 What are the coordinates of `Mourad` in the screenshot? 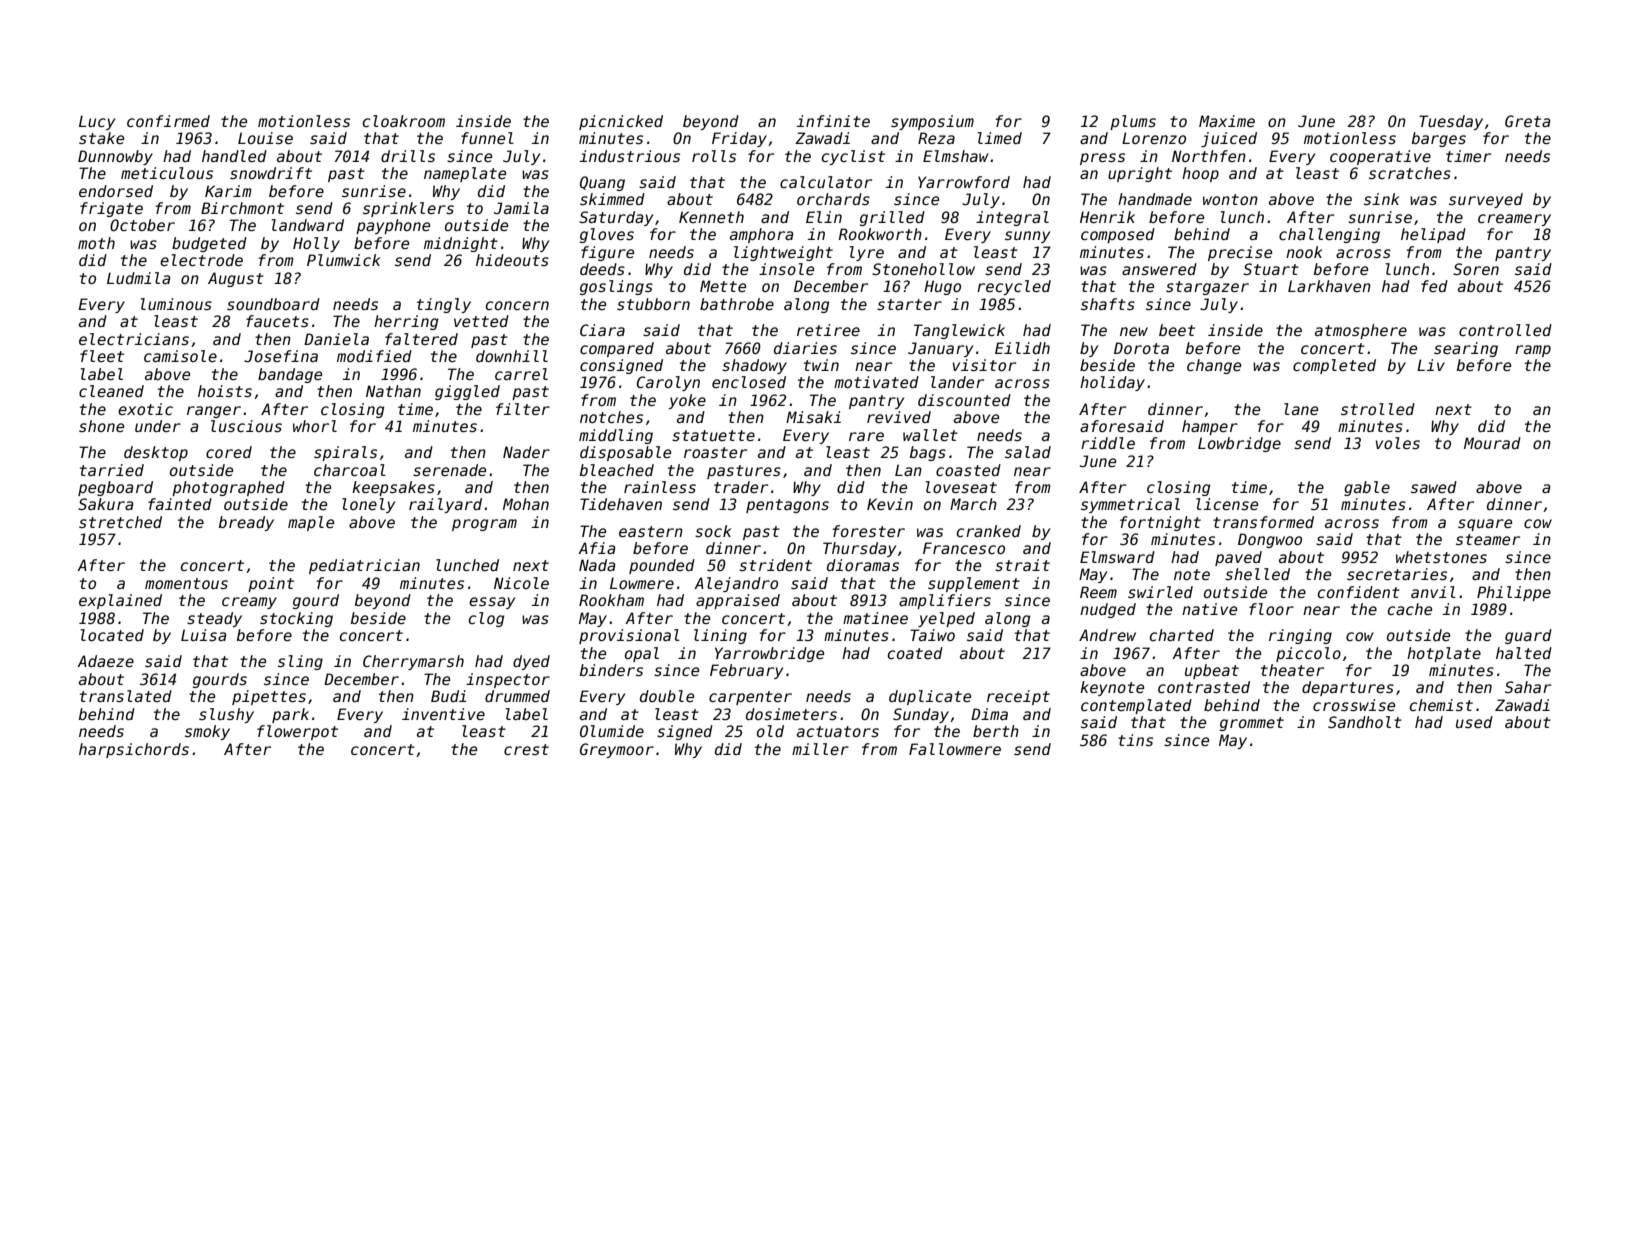 It's located at (1492, 443).
